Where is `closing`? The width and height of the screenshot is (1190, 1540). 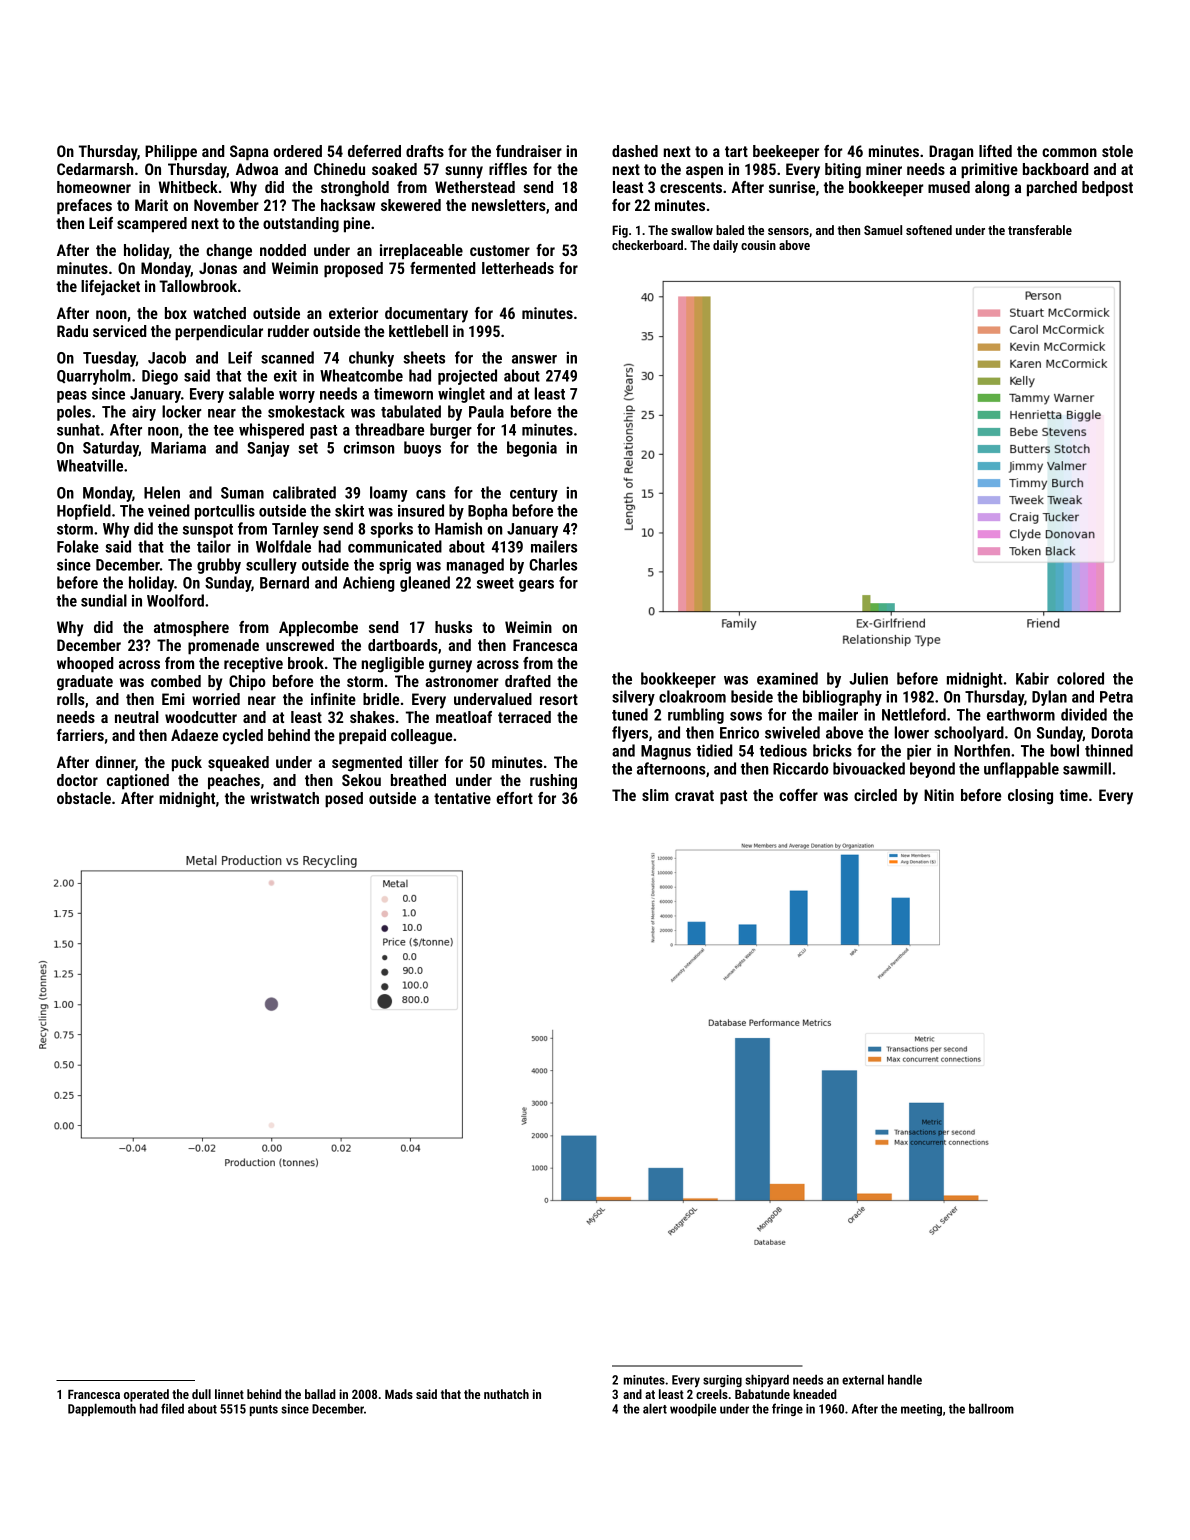
closing is located at coordinates (1030, 797).
